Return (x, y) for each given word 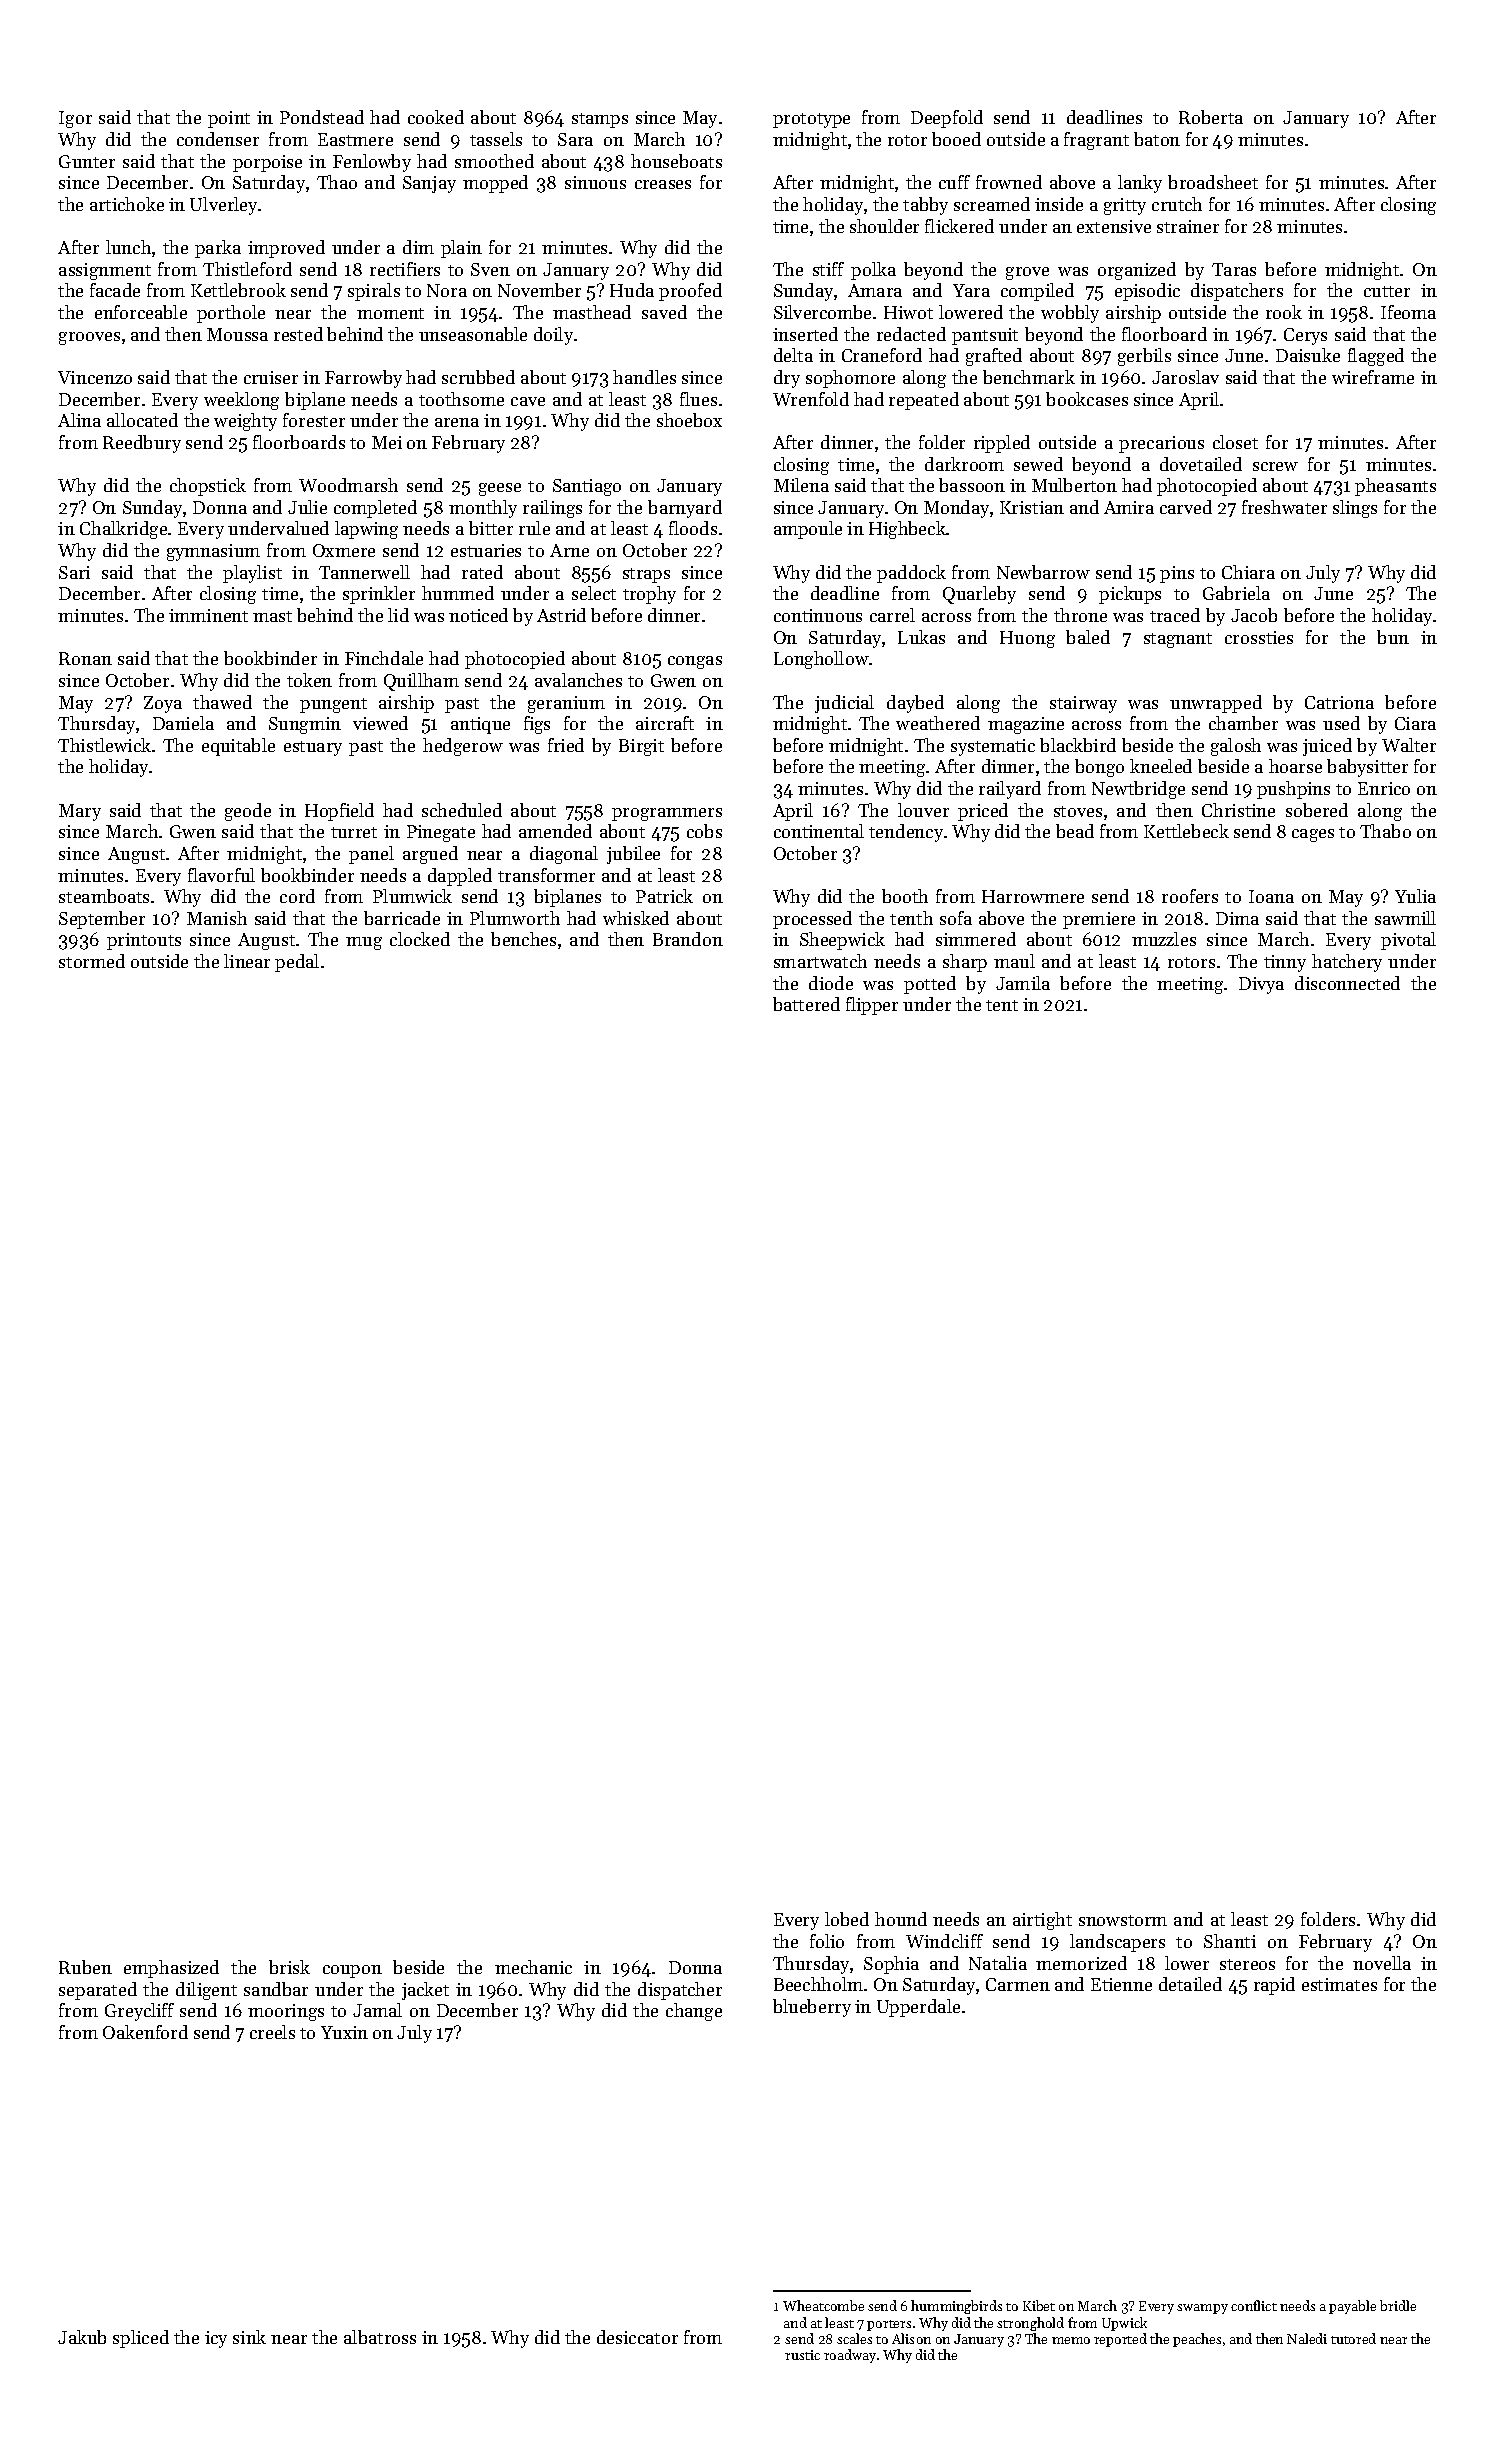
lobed (847, 1919)
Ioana (1271, 896)
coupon (352, 1971)
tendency (906, 833)
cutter (1387, 291)
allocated (142, 420)
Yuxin (344, 2032)
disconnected (1347, 983)
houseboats (676, 161)
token (309, 680)
